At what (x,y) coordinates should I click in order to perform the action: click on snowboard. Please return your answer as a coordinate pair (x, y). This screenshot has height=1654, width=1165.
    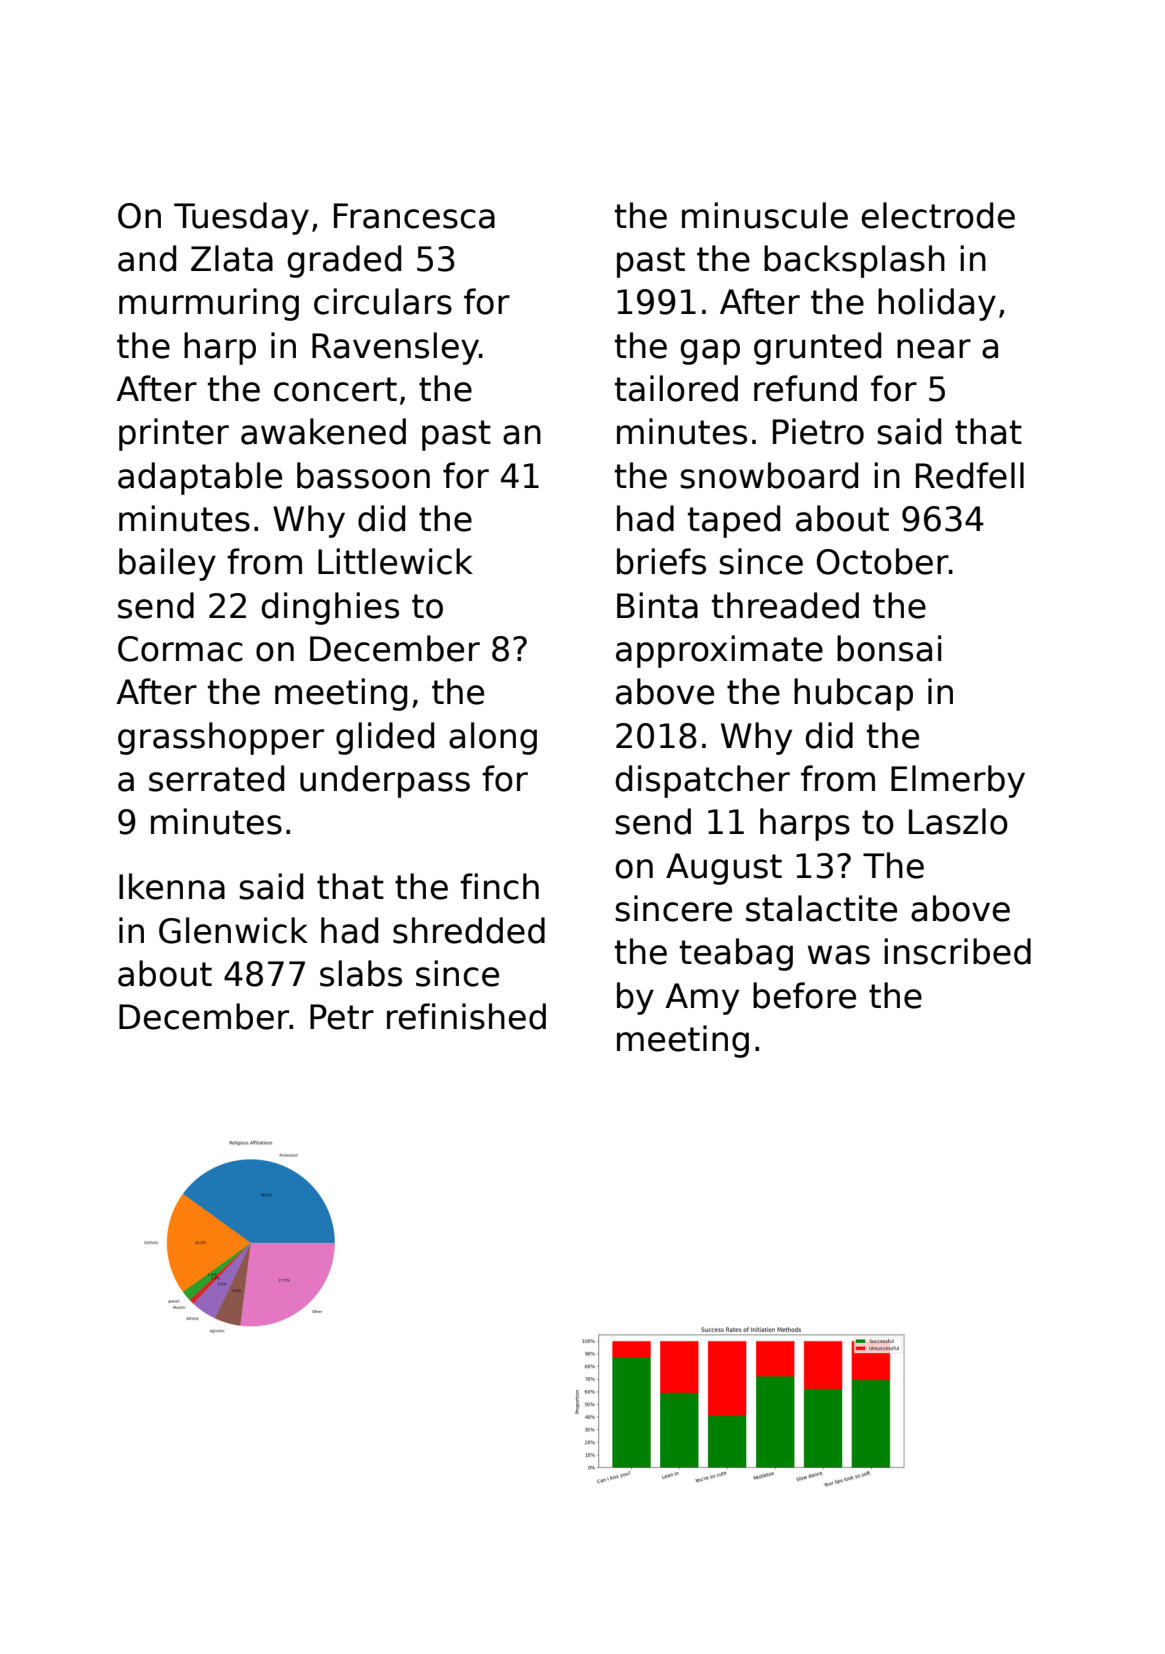
    Looking at the image, I should click on (769, 475).
